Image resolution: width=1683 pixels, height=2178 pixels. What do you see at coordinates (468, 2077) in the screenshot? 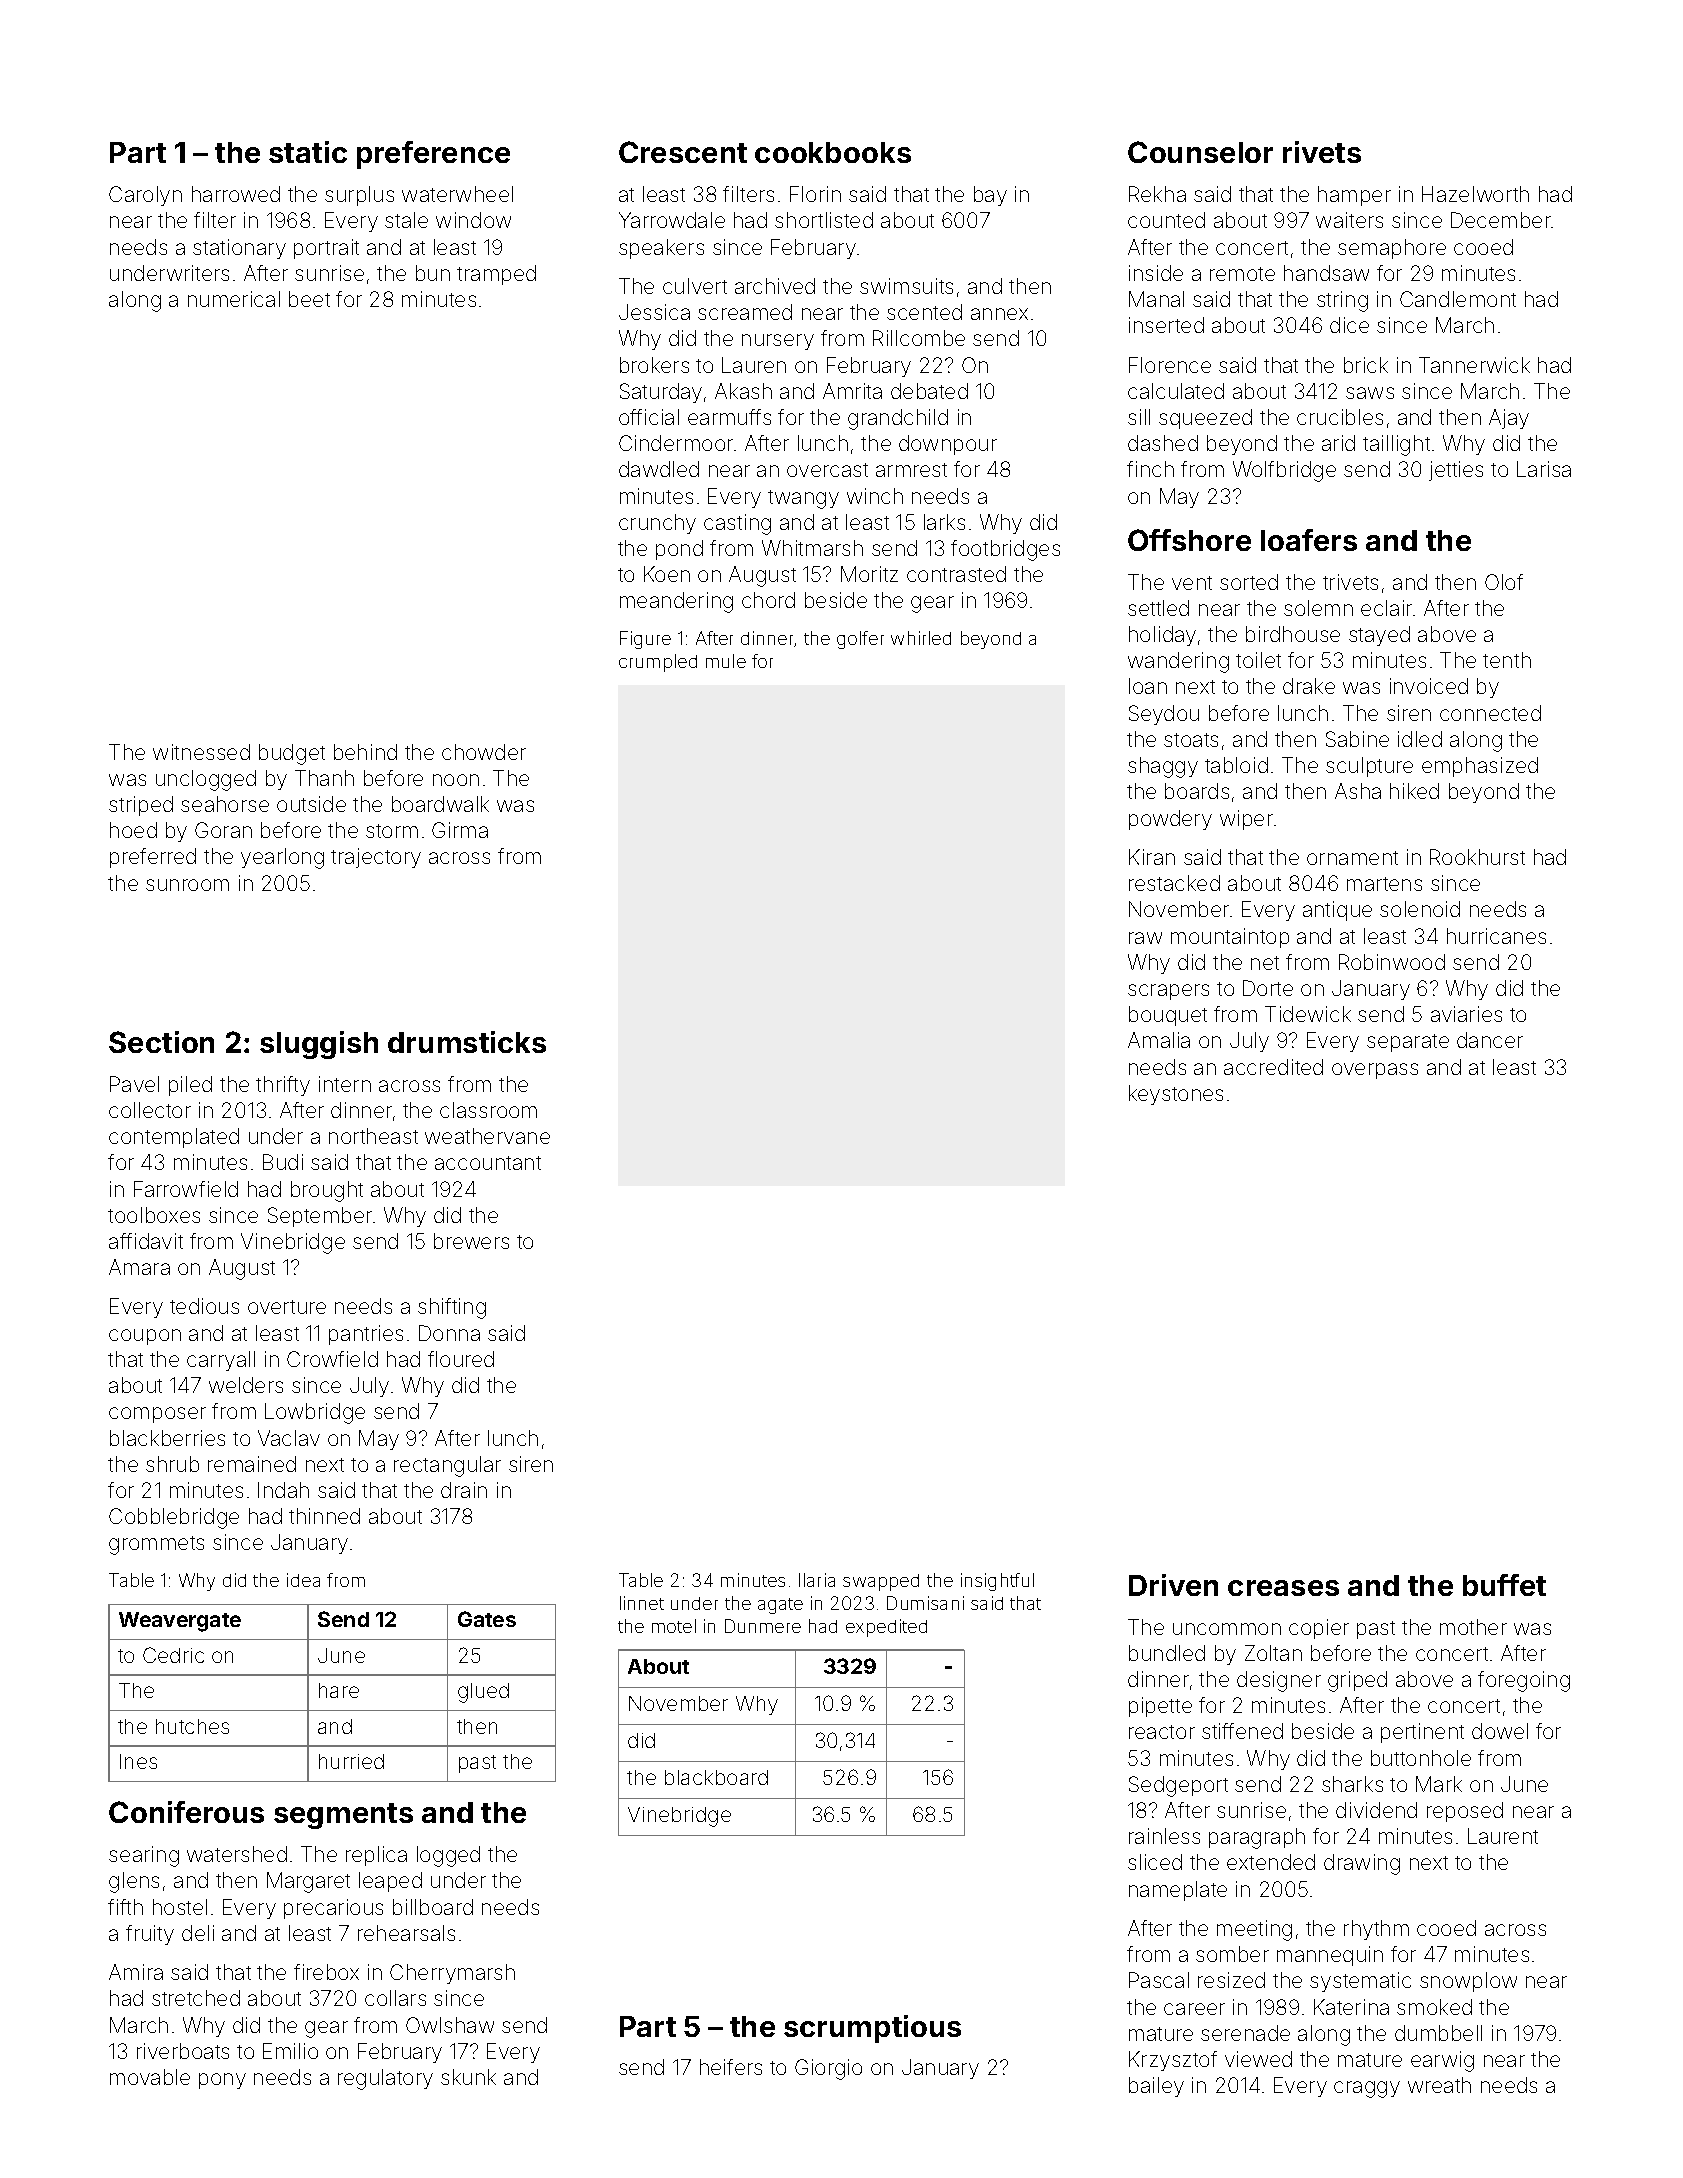
I see `skunk` at bounding box center [468, 2077].
